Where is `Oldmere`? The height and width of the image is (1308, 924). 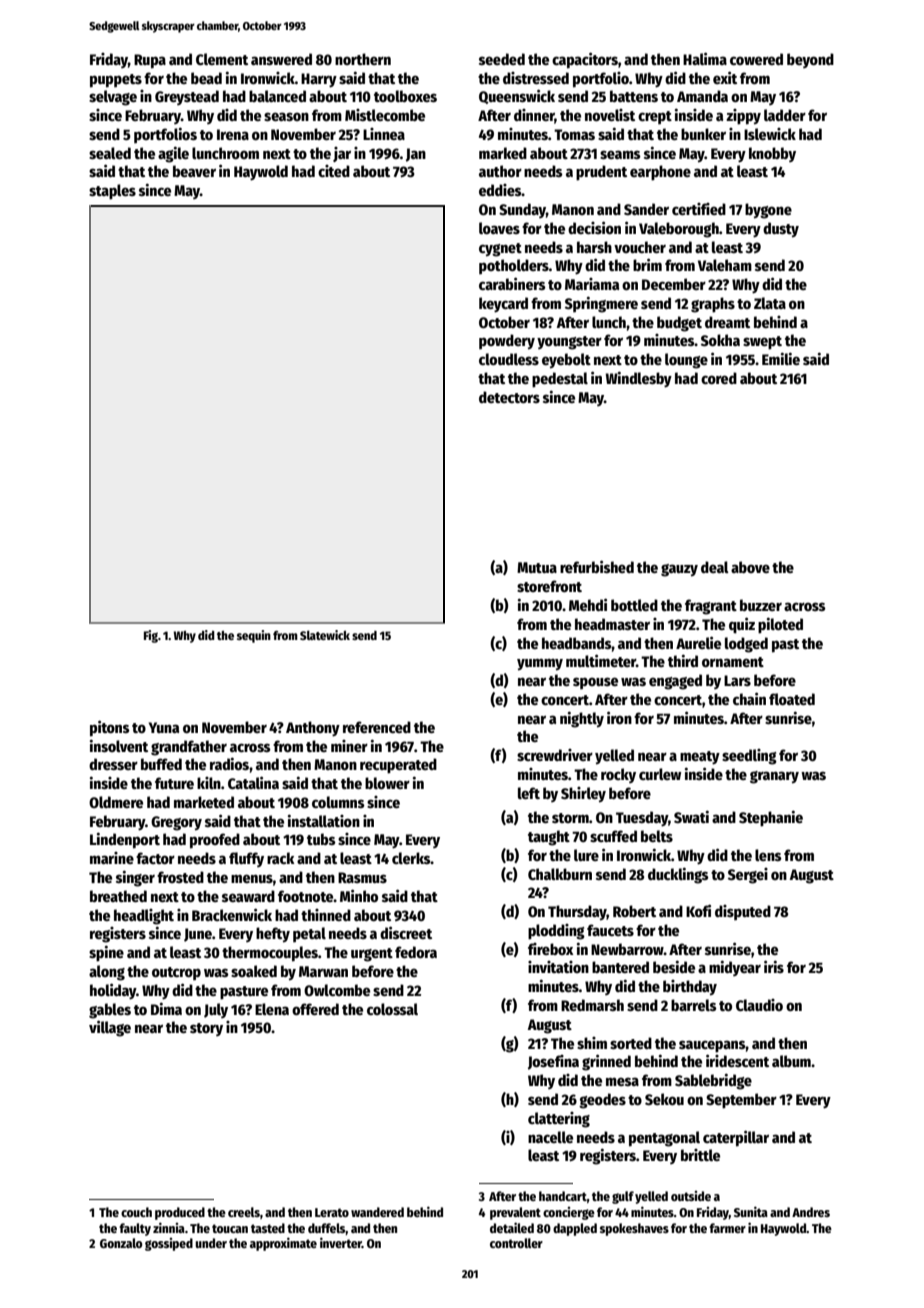 Oldmere is located at coordinates (116, 802).
